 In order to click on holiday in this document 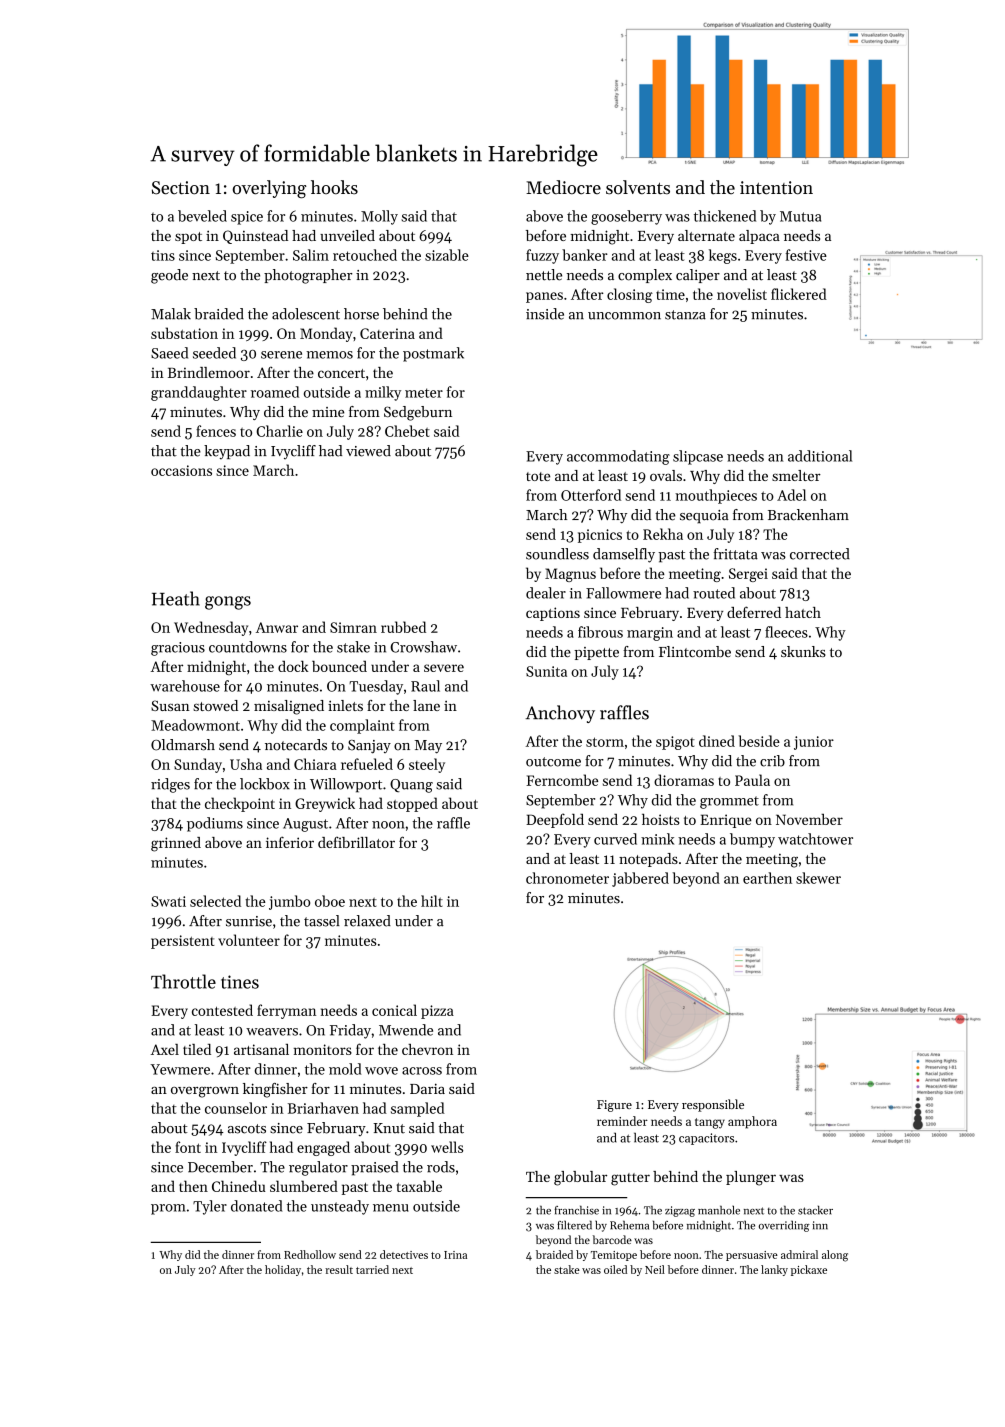, I will do `click(283, 1270)`.
